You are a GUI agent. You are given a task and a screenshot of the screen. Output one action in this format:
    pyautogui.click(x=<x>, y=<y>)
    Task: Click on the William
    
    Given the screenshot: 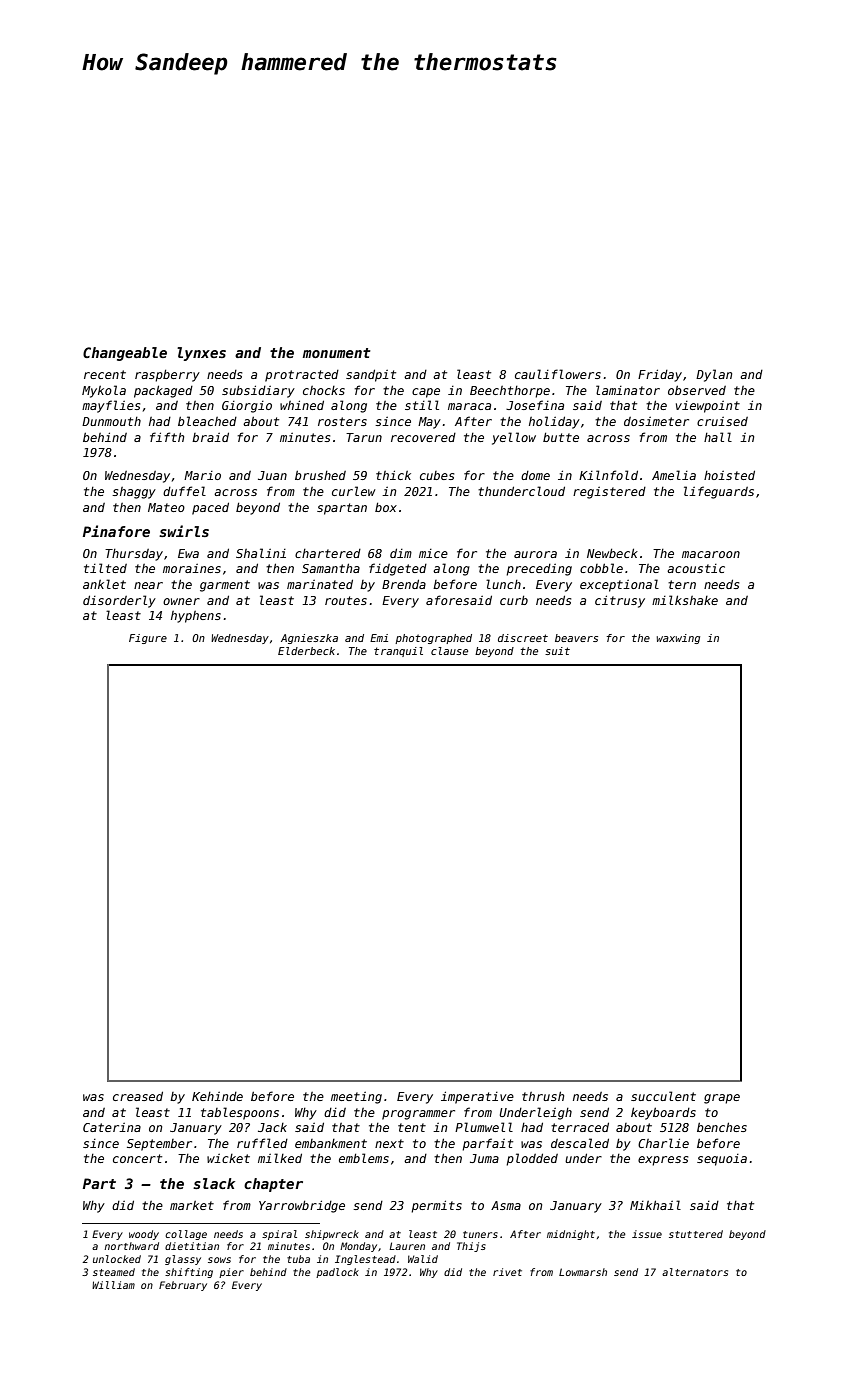 What is the action you would take?
    pyautogui.click(x=113, y=1285)
